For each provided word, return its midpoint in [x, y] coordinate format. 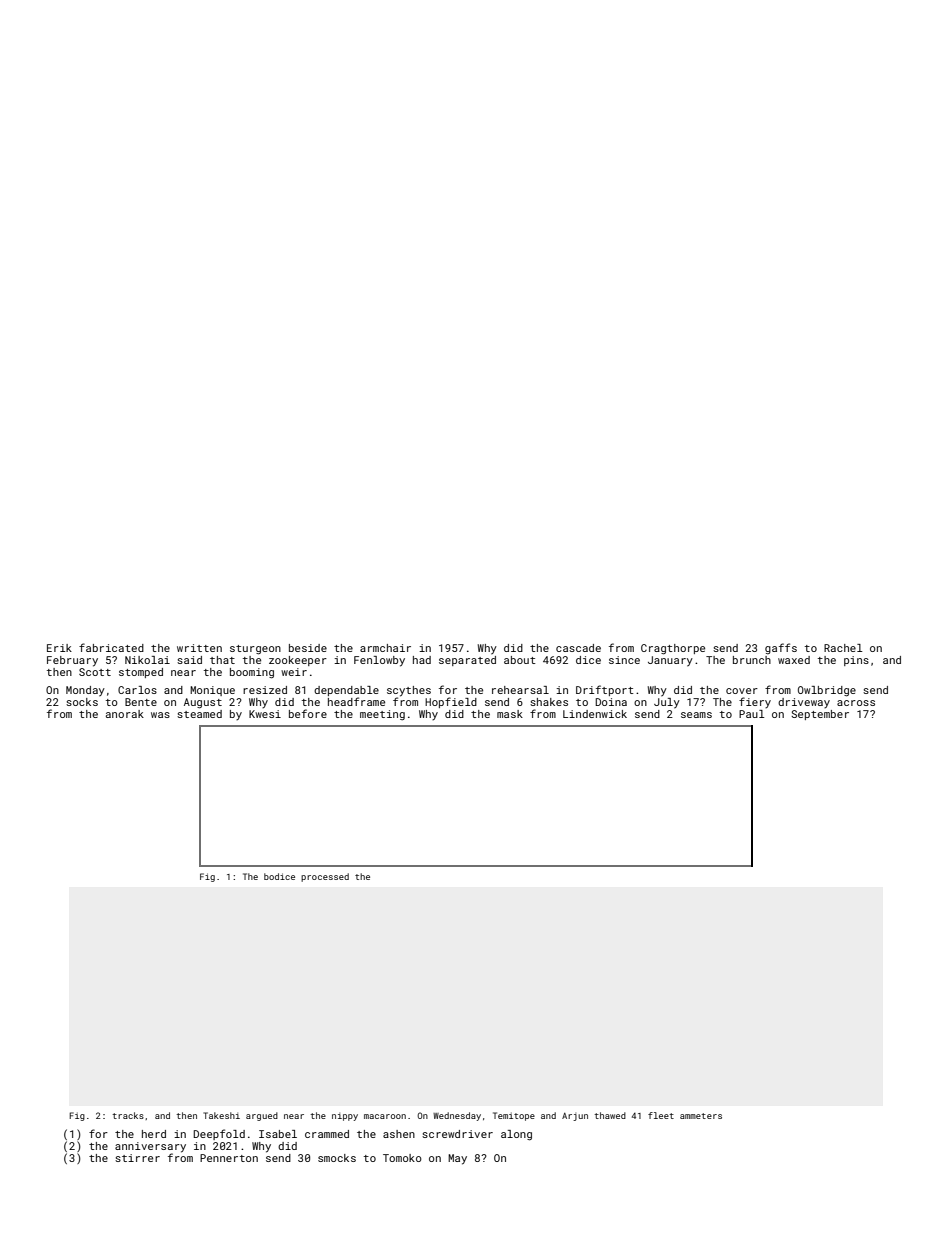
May [457, 1159]
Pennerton [229, 1158]
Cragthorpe [673, 649]
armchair [385, 648]
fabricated [111, 647]
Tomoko [402, 1158]
